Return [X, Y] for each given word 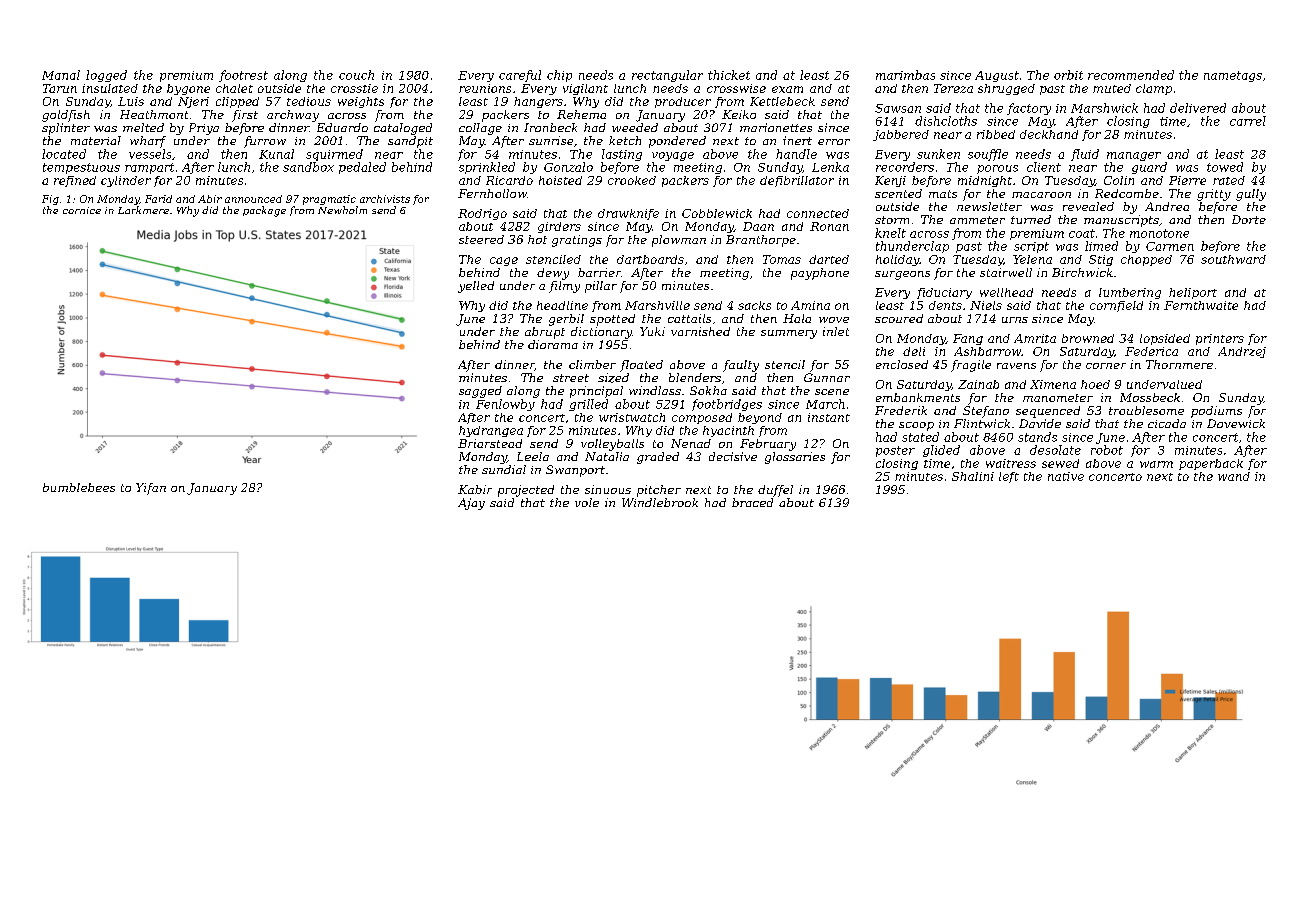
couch [356, 75]
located [64, 154]
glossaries [795, 458]
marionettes [776, 127]
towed [1225, 167]
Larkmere [143, 210]
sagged [480, 392]
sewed [1060, 463]
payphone [820, 274]
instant [829, 417]
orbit [1068, 75]
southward [1233, 259]
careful [520, 76]
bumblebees [79, 487]
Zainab [978, 384]
